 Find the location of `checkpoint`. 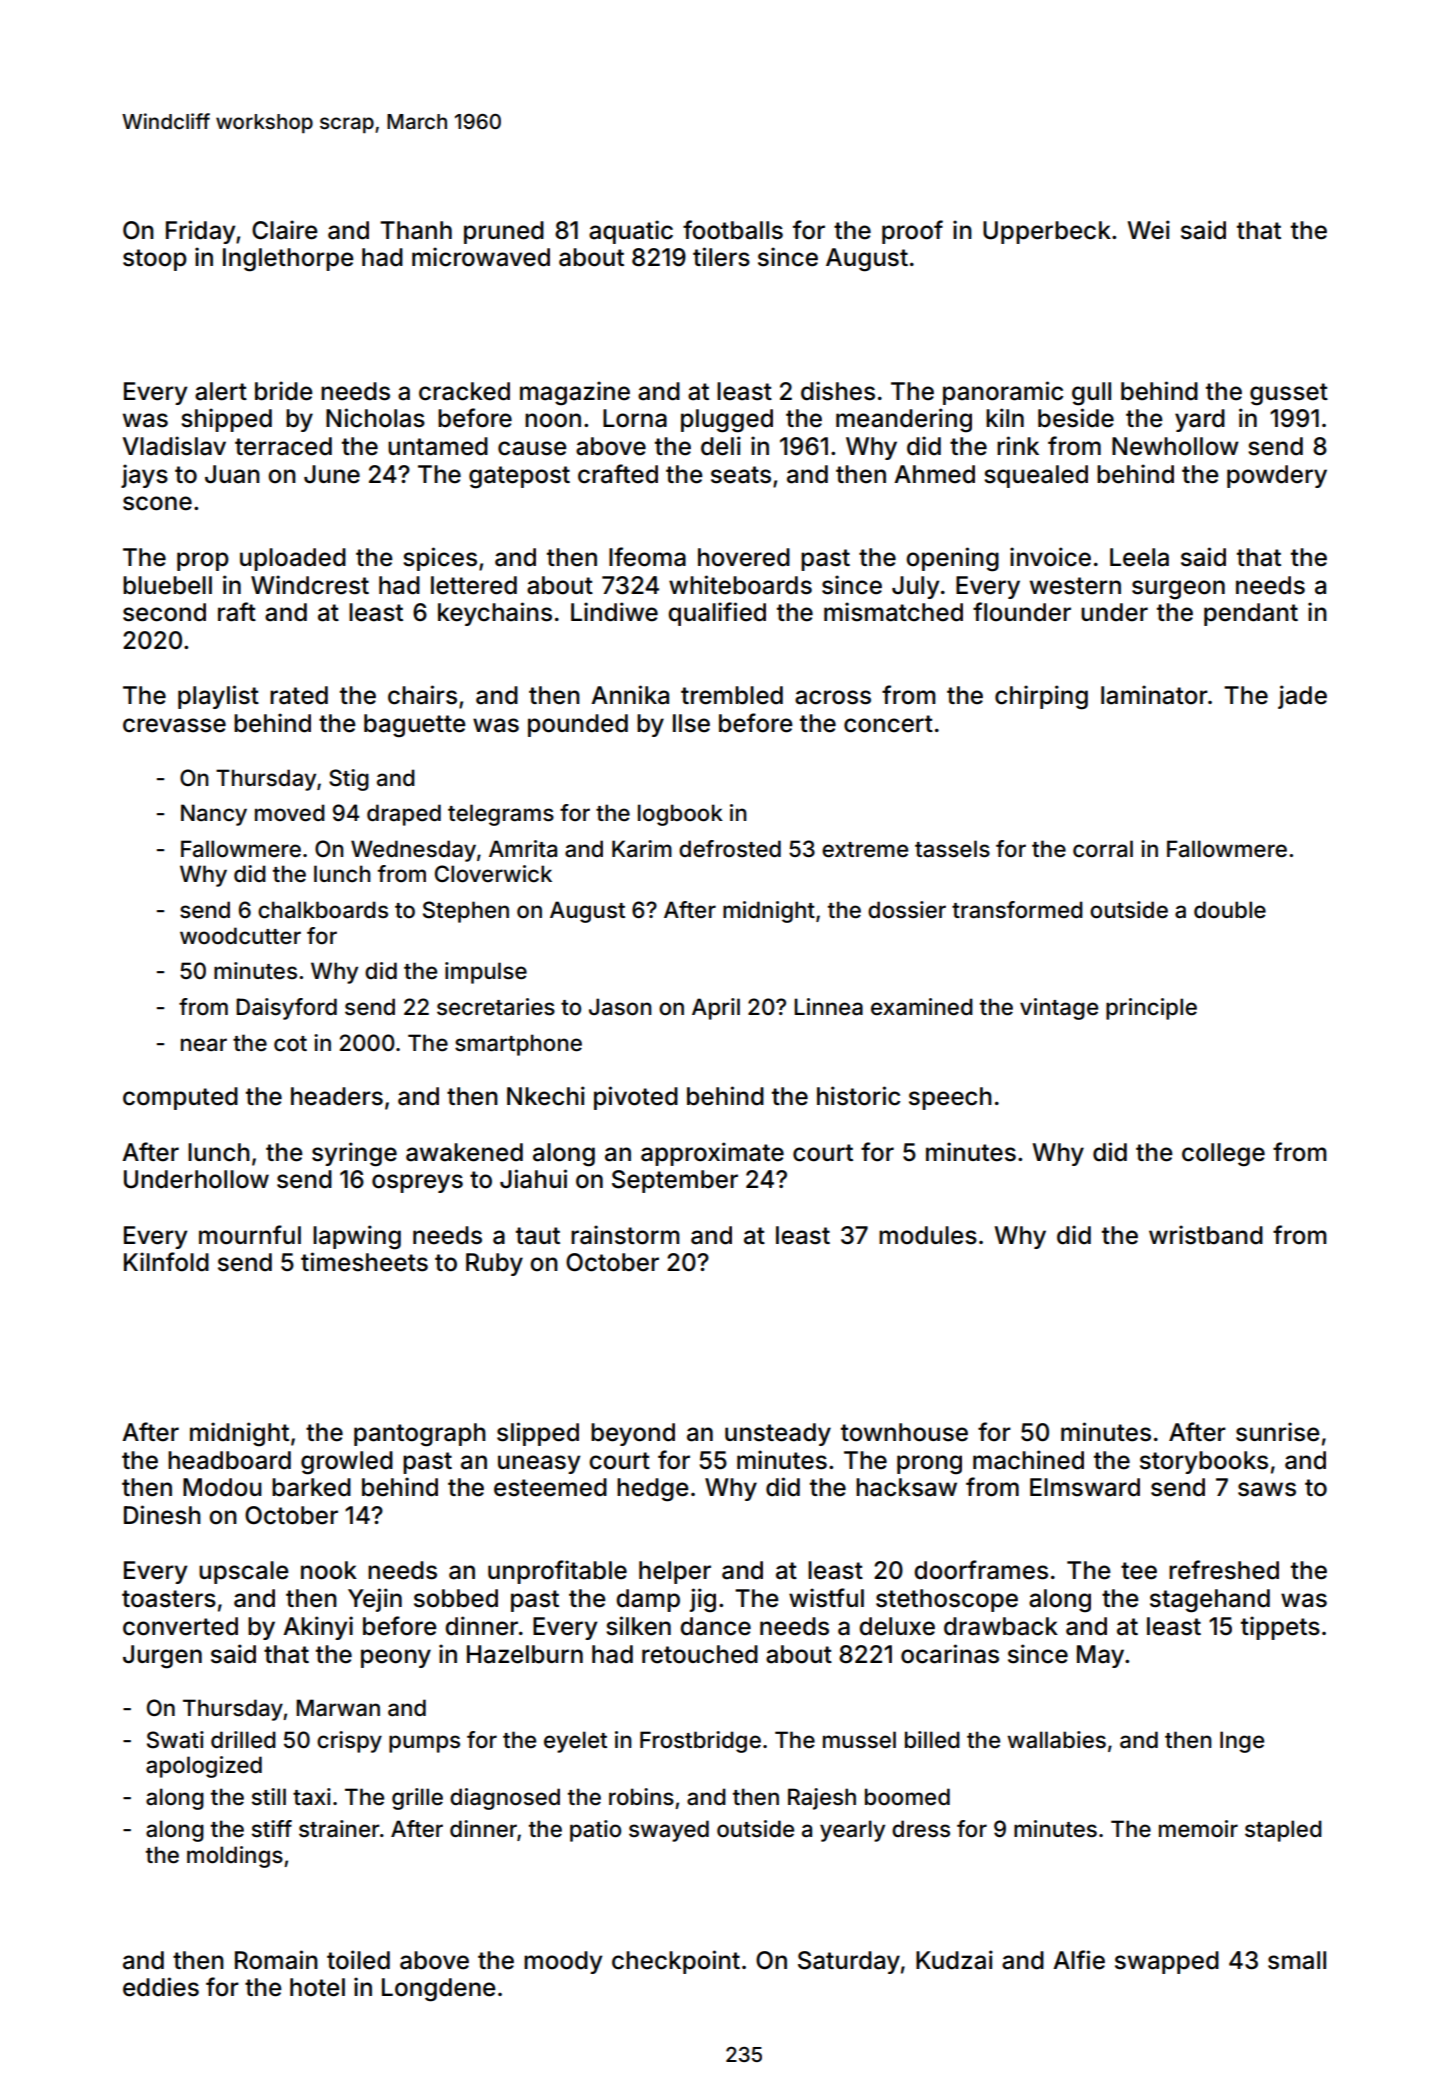

checkpoint is located at coordinates (676, 1962).
